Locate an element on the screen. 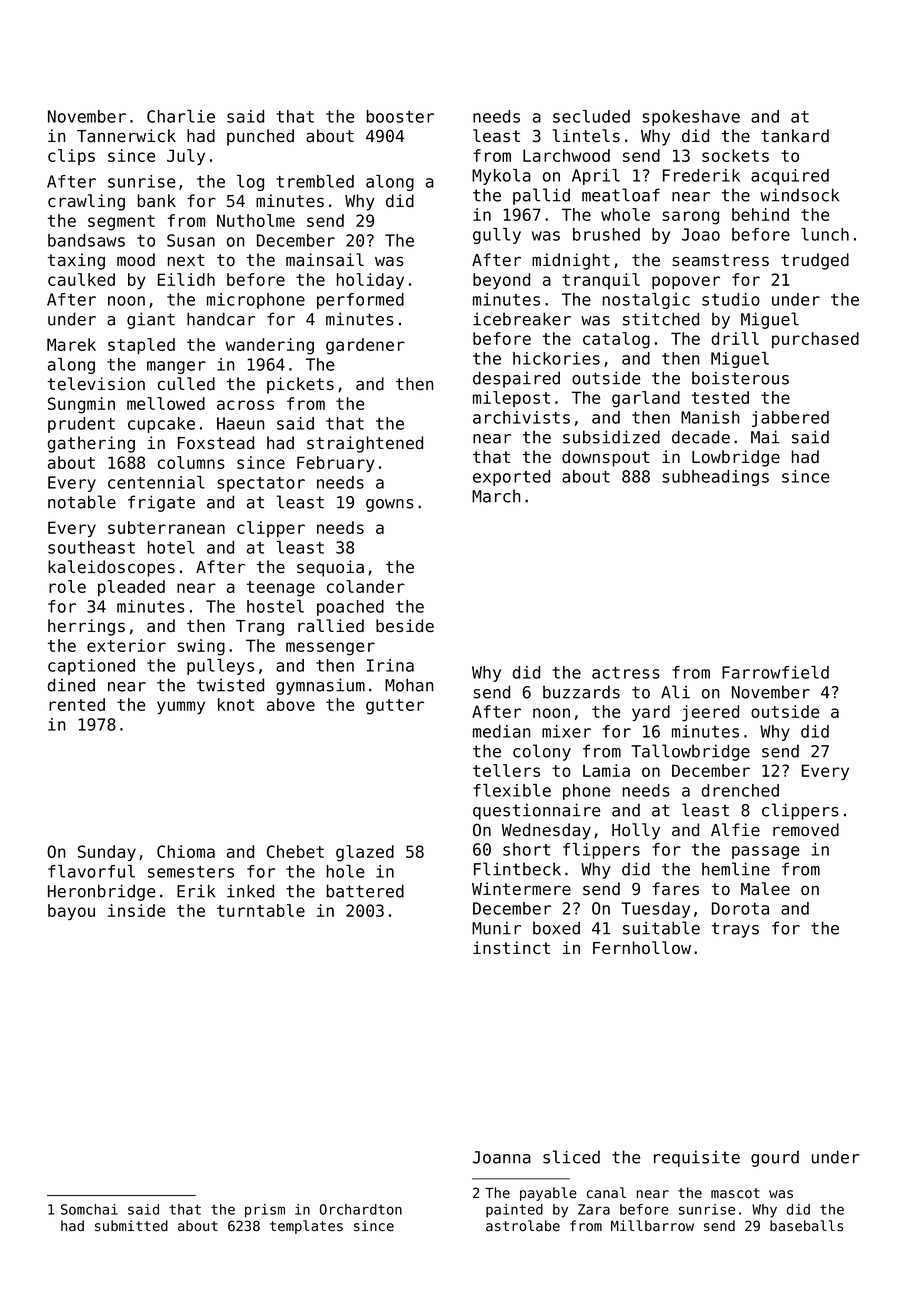  baseballs is located at coordinates (806, 1226).
